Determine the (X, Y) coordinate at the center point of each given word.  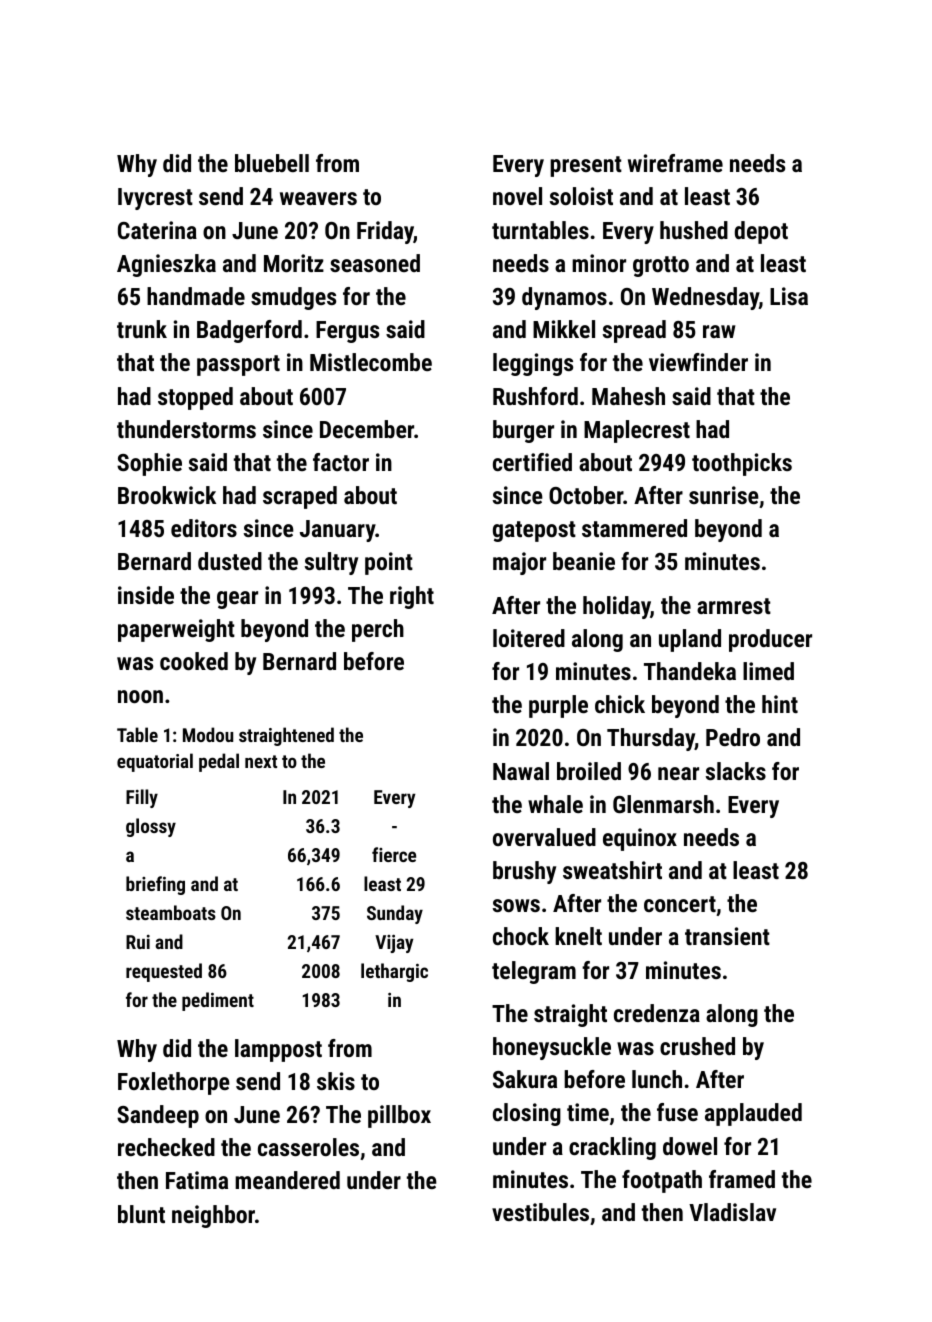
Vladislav (732, 1212)
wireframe (675, 163)
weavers (318, 198)
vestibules (540, 1212)
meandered (287, 1180)
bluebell (272, 163)
